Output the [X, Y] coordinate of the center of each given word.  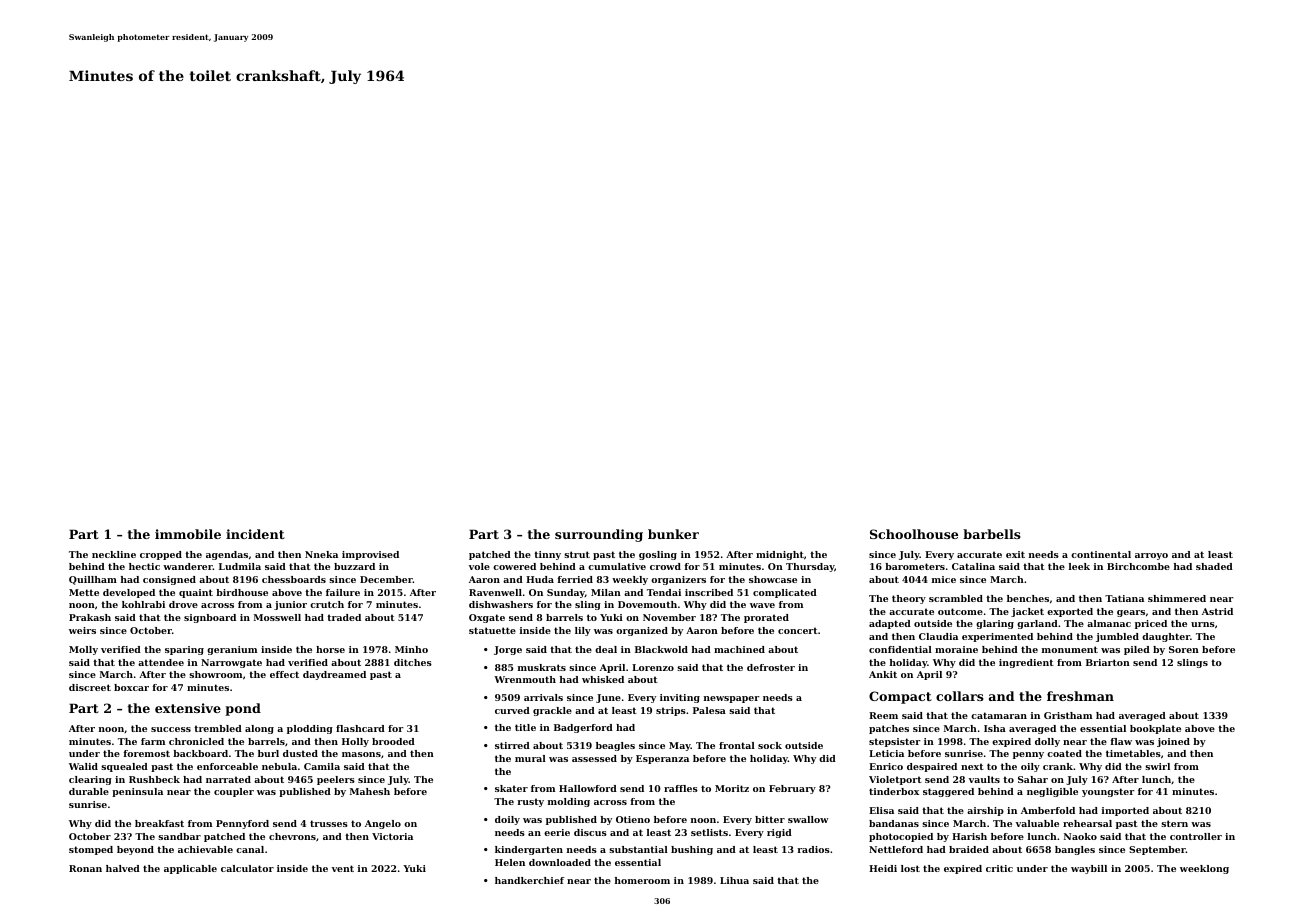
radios [813, 849]
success [171, 729]
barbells [992, 534]
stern [1174, 823]
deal [606, 649]
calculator [247, 868]
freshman [1080, 696]
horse [330, 649]
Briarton [1108, 662]
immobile [188, 534]
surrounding [599, 535]
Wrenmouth [525, 679]
